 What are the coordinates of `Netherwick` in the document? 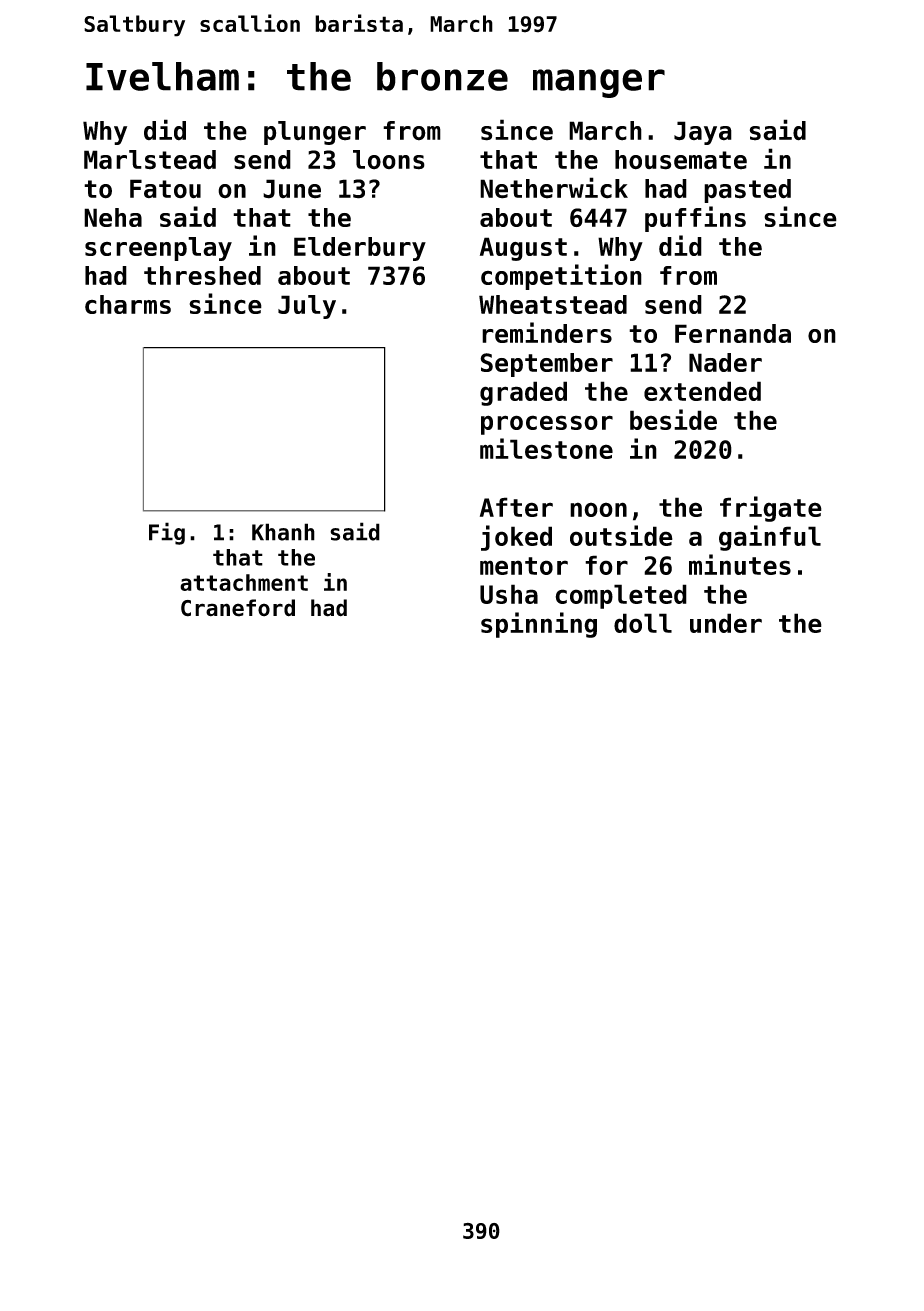 It's located at (554, 188).
